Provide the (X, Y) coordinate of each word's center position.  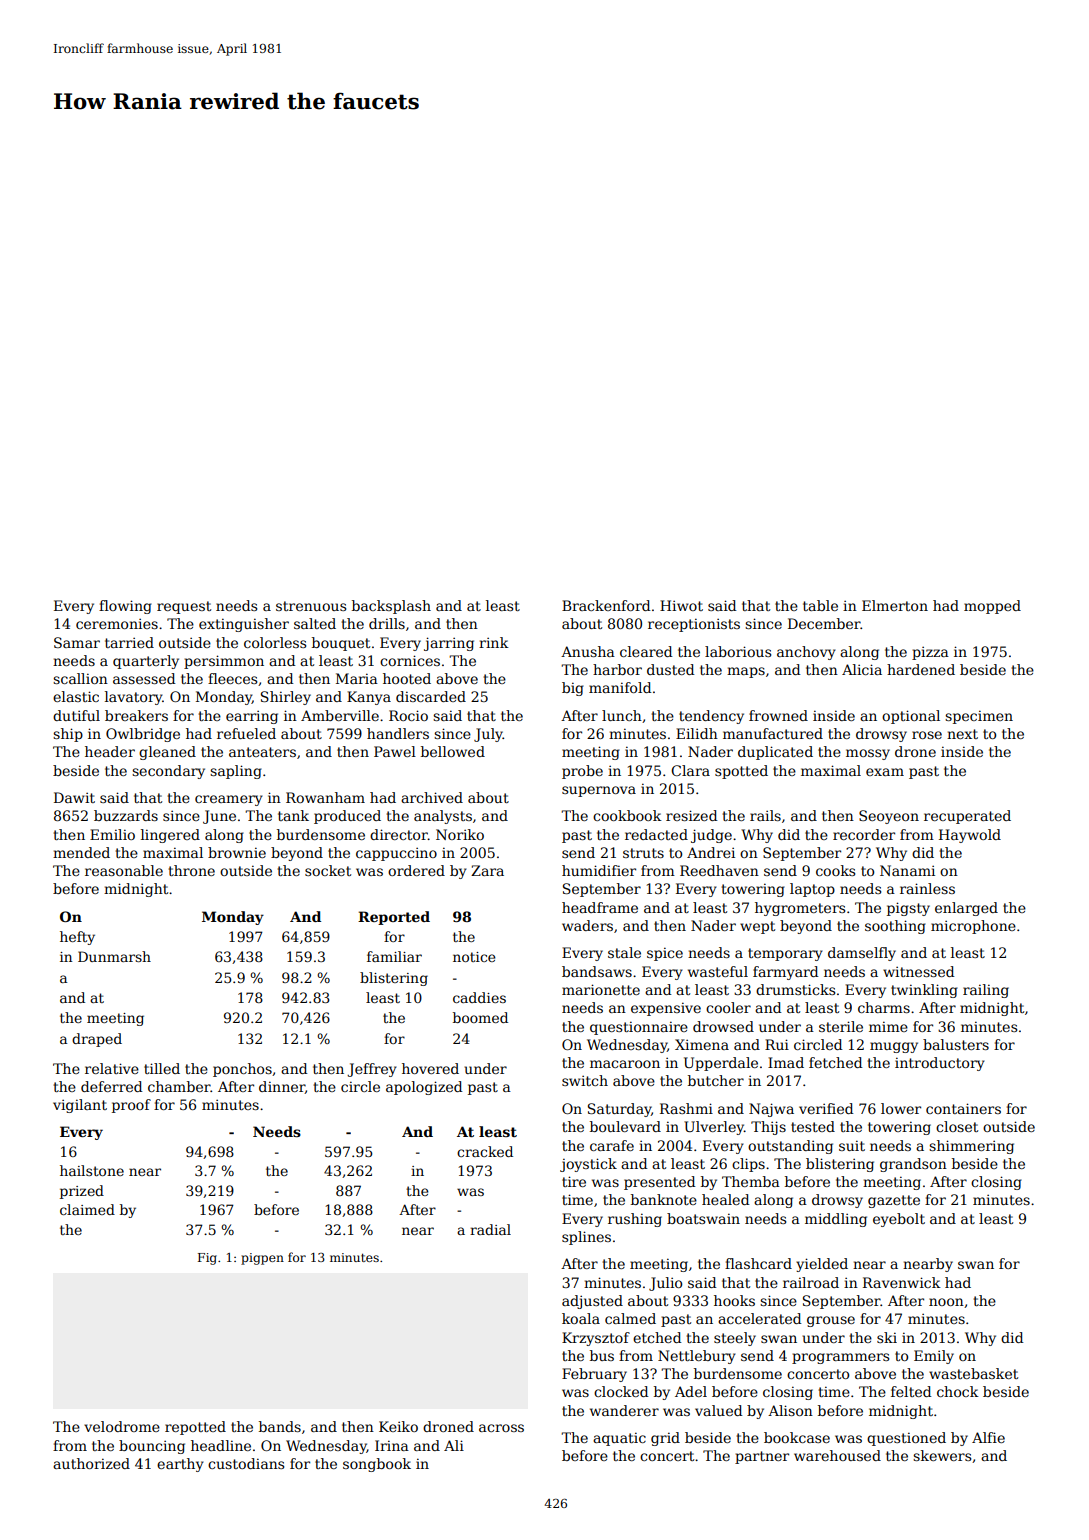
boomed (480, 1017)
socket (328, 870)
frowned (778, 715)
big (573, 689)
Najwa (771, 1110)
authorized (91, 1463)
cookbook (627, 815)
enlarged (966, 909)
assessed (144, 678)
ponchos (242, 1070)
